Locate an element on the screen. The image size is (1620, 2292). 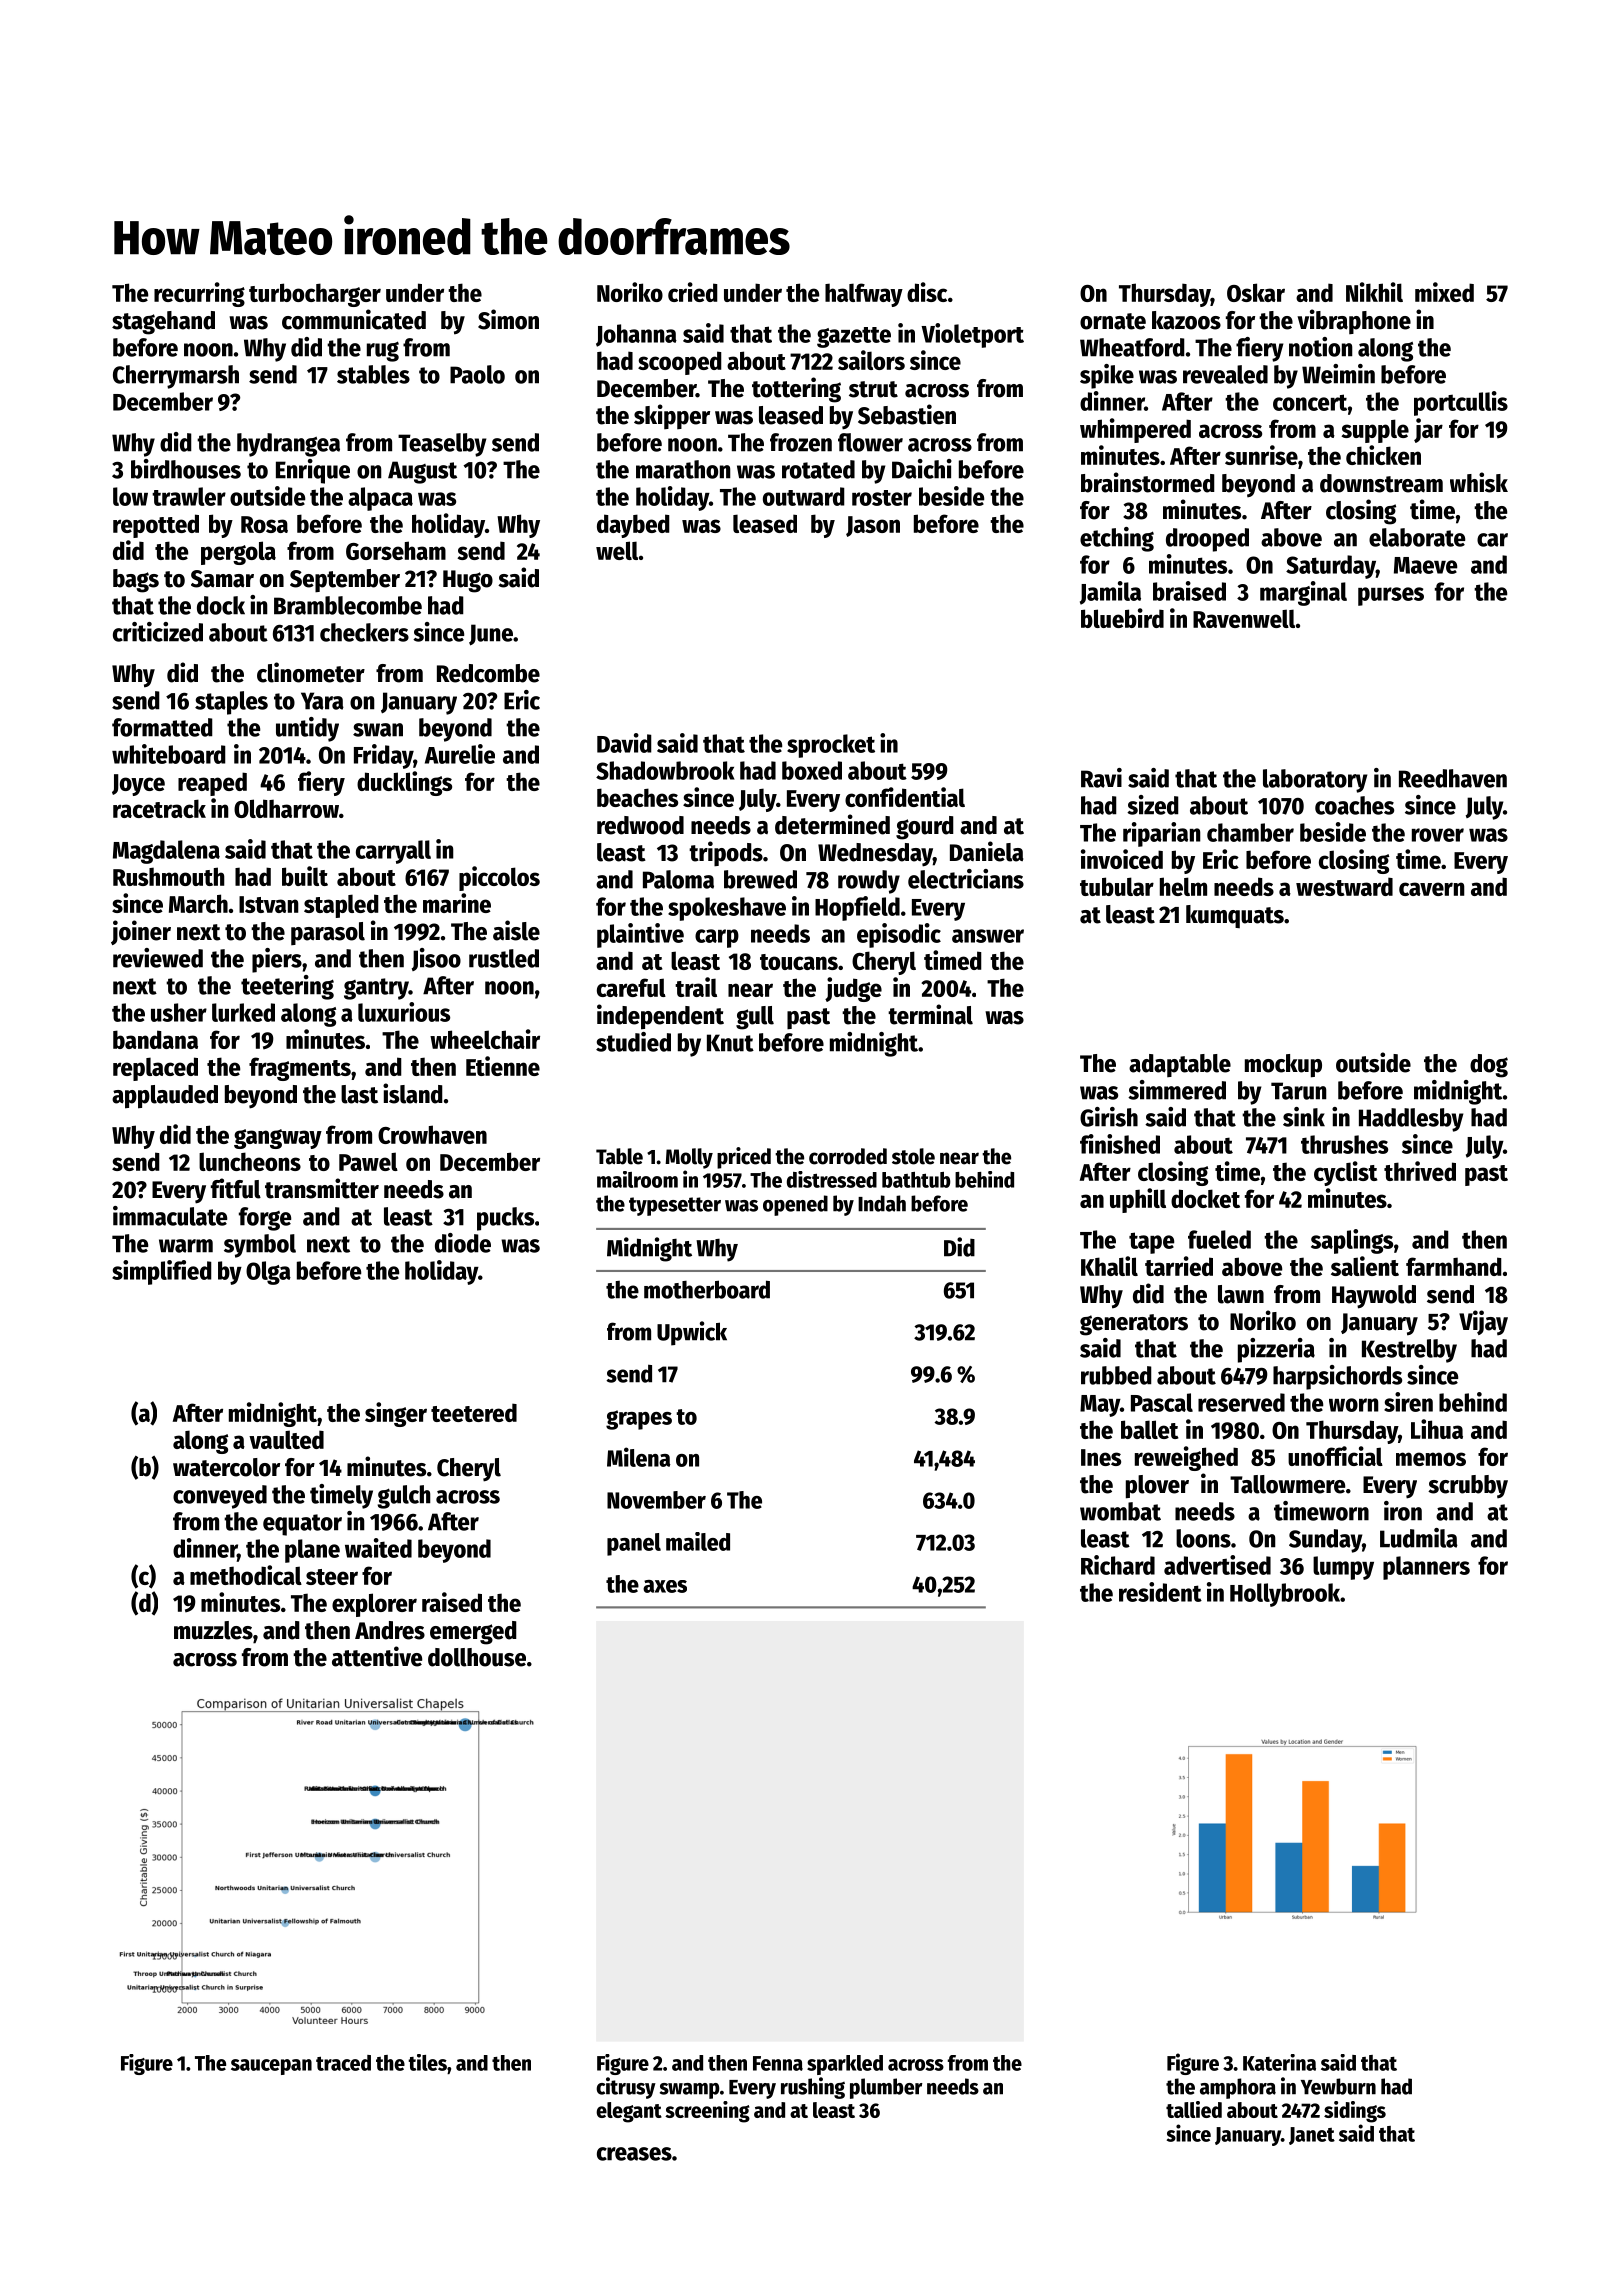
mockup is located at coordinates (1283, 1066).
